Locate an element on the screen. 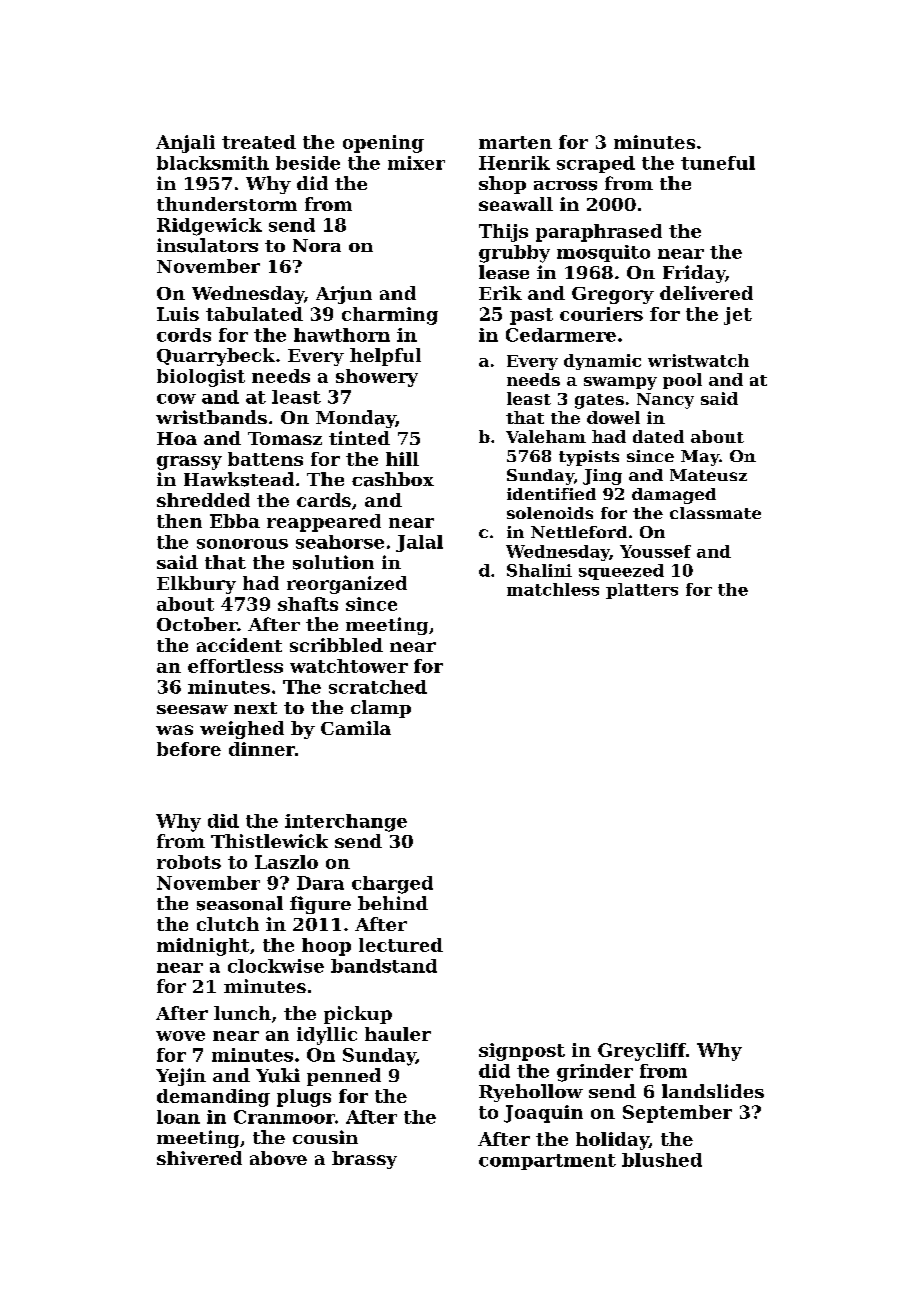 The image size is (924, 1311). landslides is located at coordinates (713, 1091).
